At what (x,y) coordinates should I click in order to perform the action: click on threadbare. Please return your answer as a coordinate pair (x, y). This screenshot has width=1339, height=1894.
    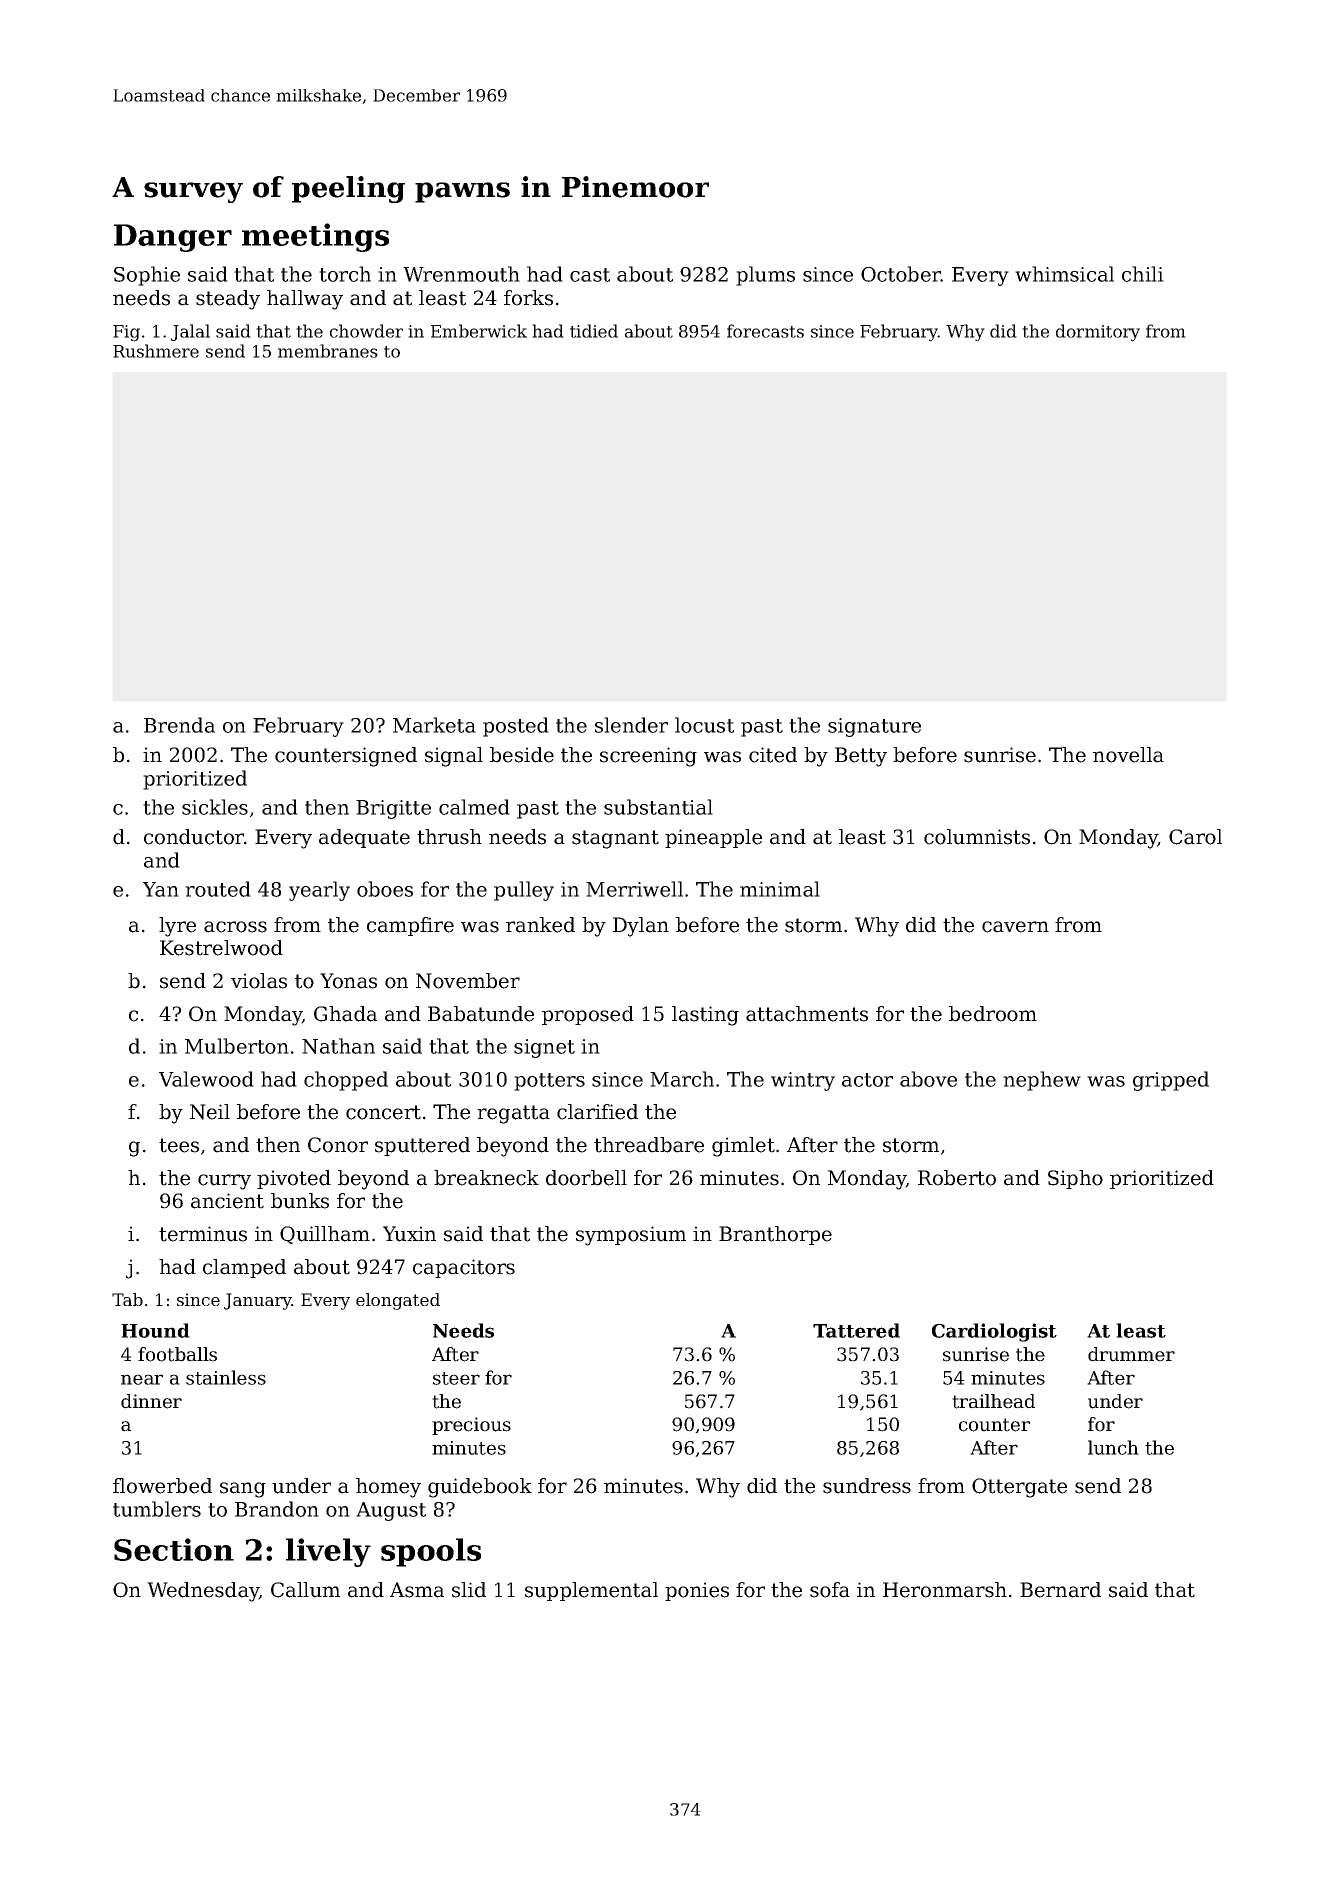
    Looking at the image, I should click on (649, 1145).
